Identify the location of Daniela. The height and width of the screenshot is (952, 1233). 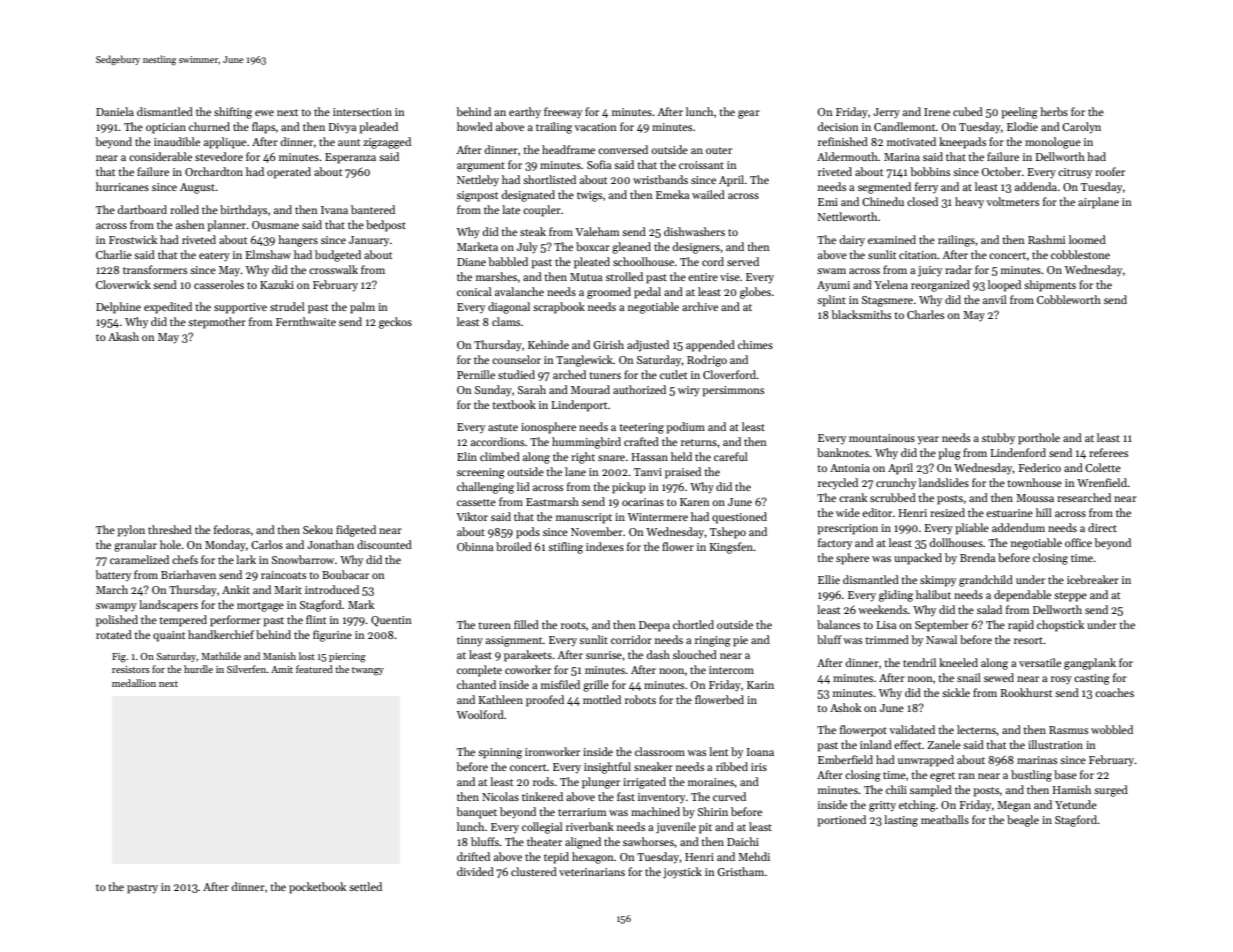
(115, 111).
